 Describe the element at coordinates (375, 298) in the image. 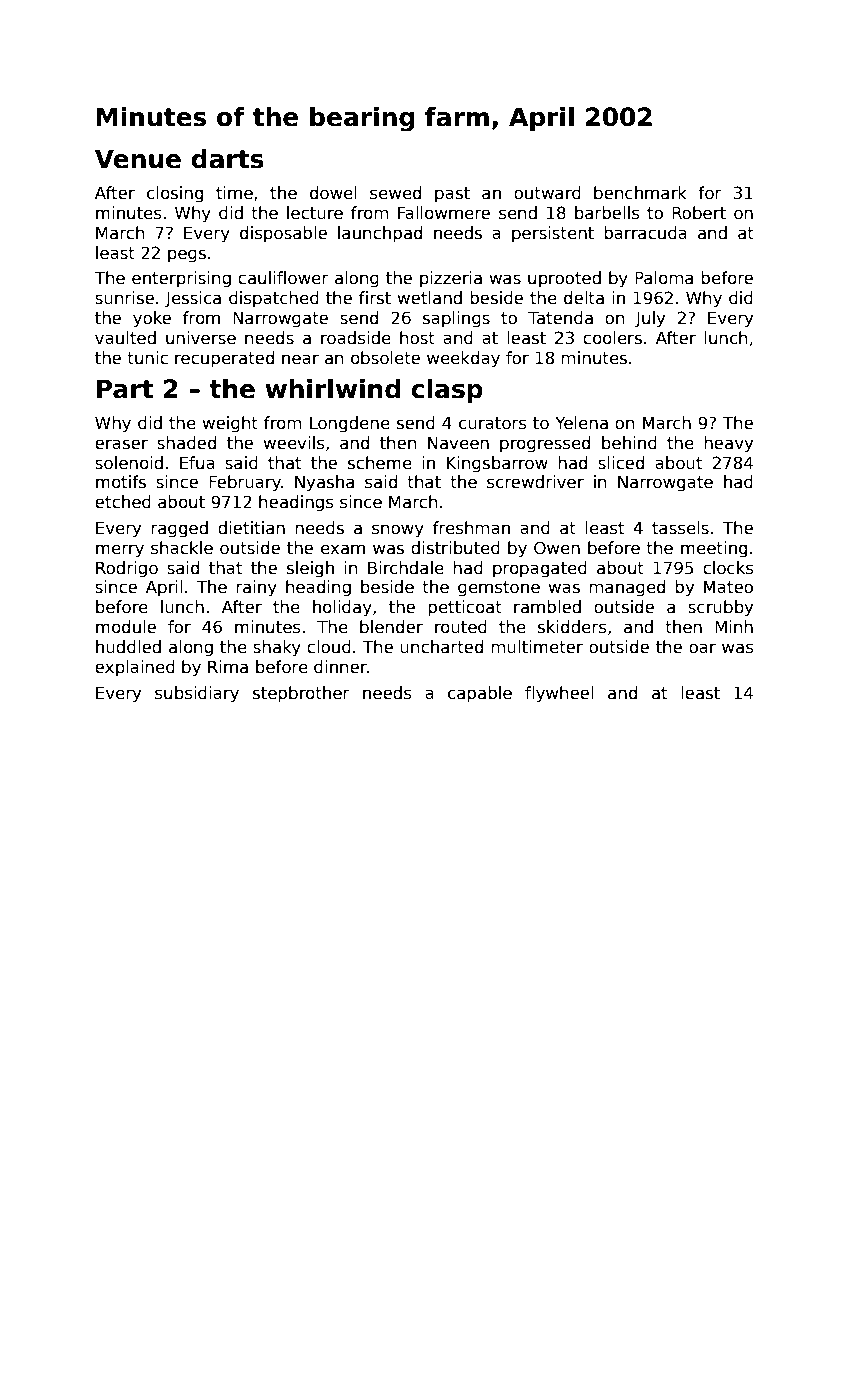

I see `first` at that location.
